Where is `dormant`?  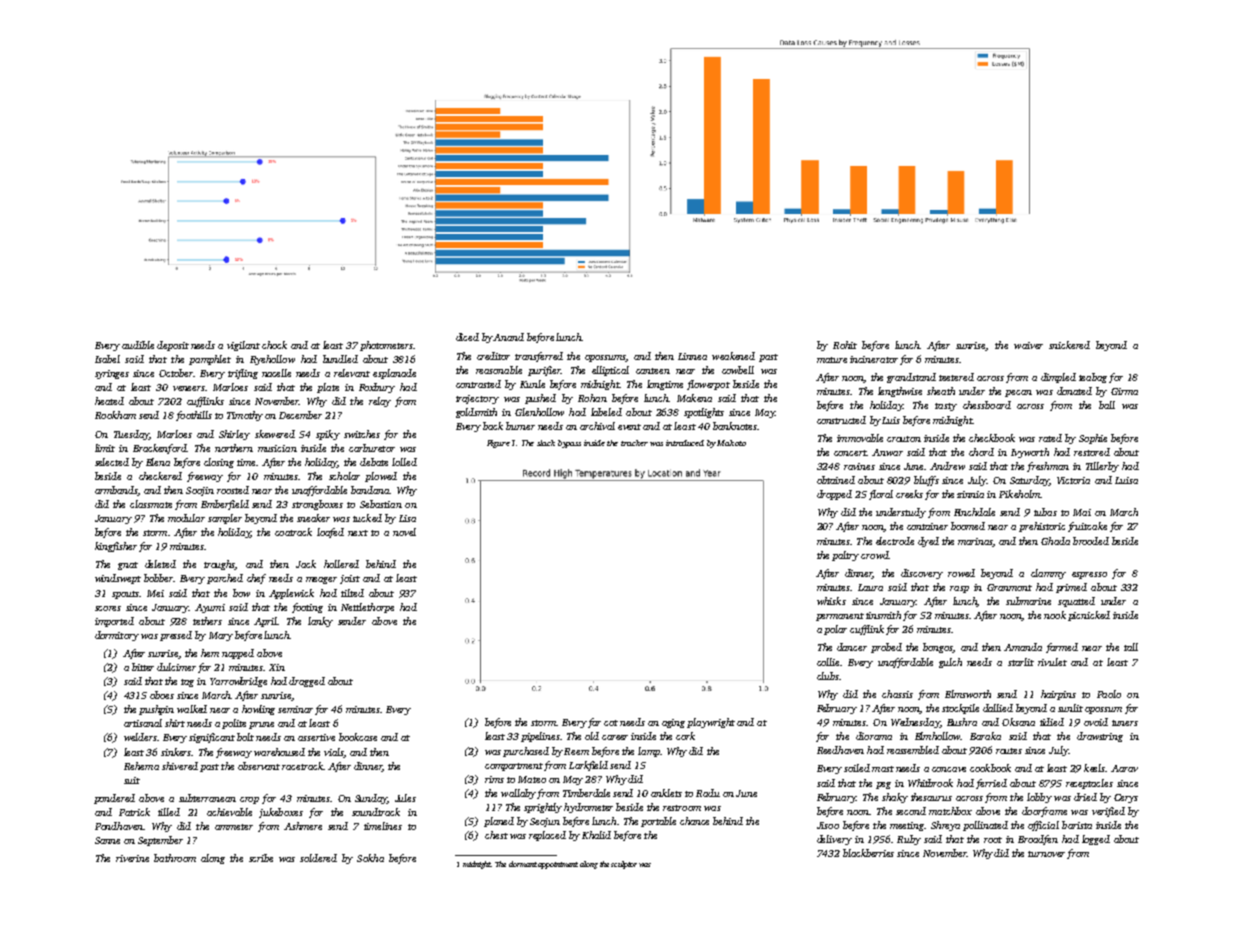 dormant is located at coordinates (523, 864).
